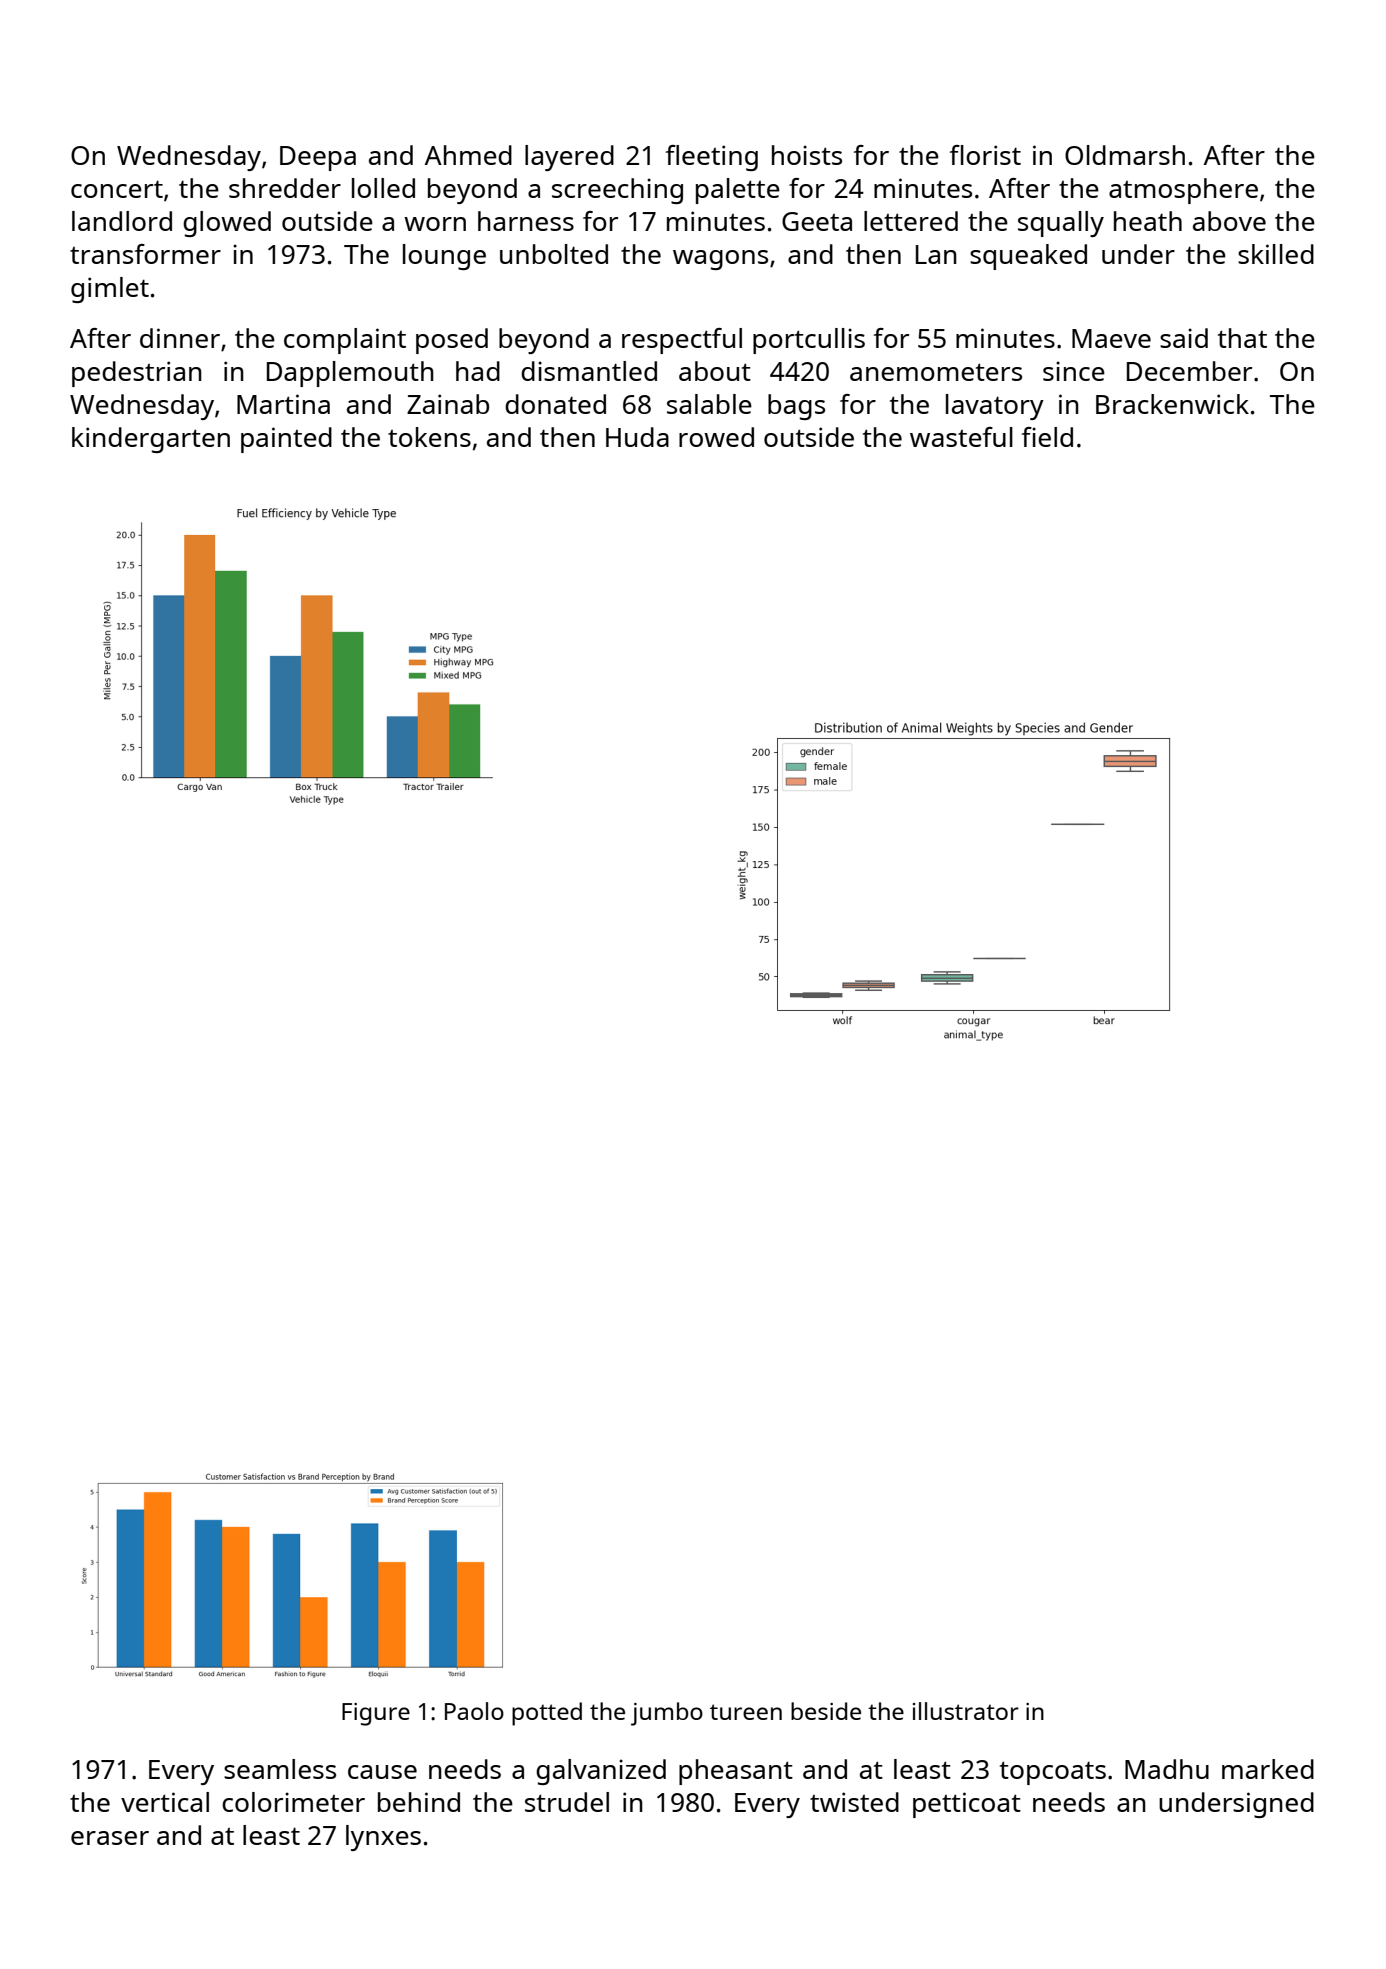  Describe the element at coordinates (1172, 404) in the screenshot. I see `Brackenwick` at that location.
